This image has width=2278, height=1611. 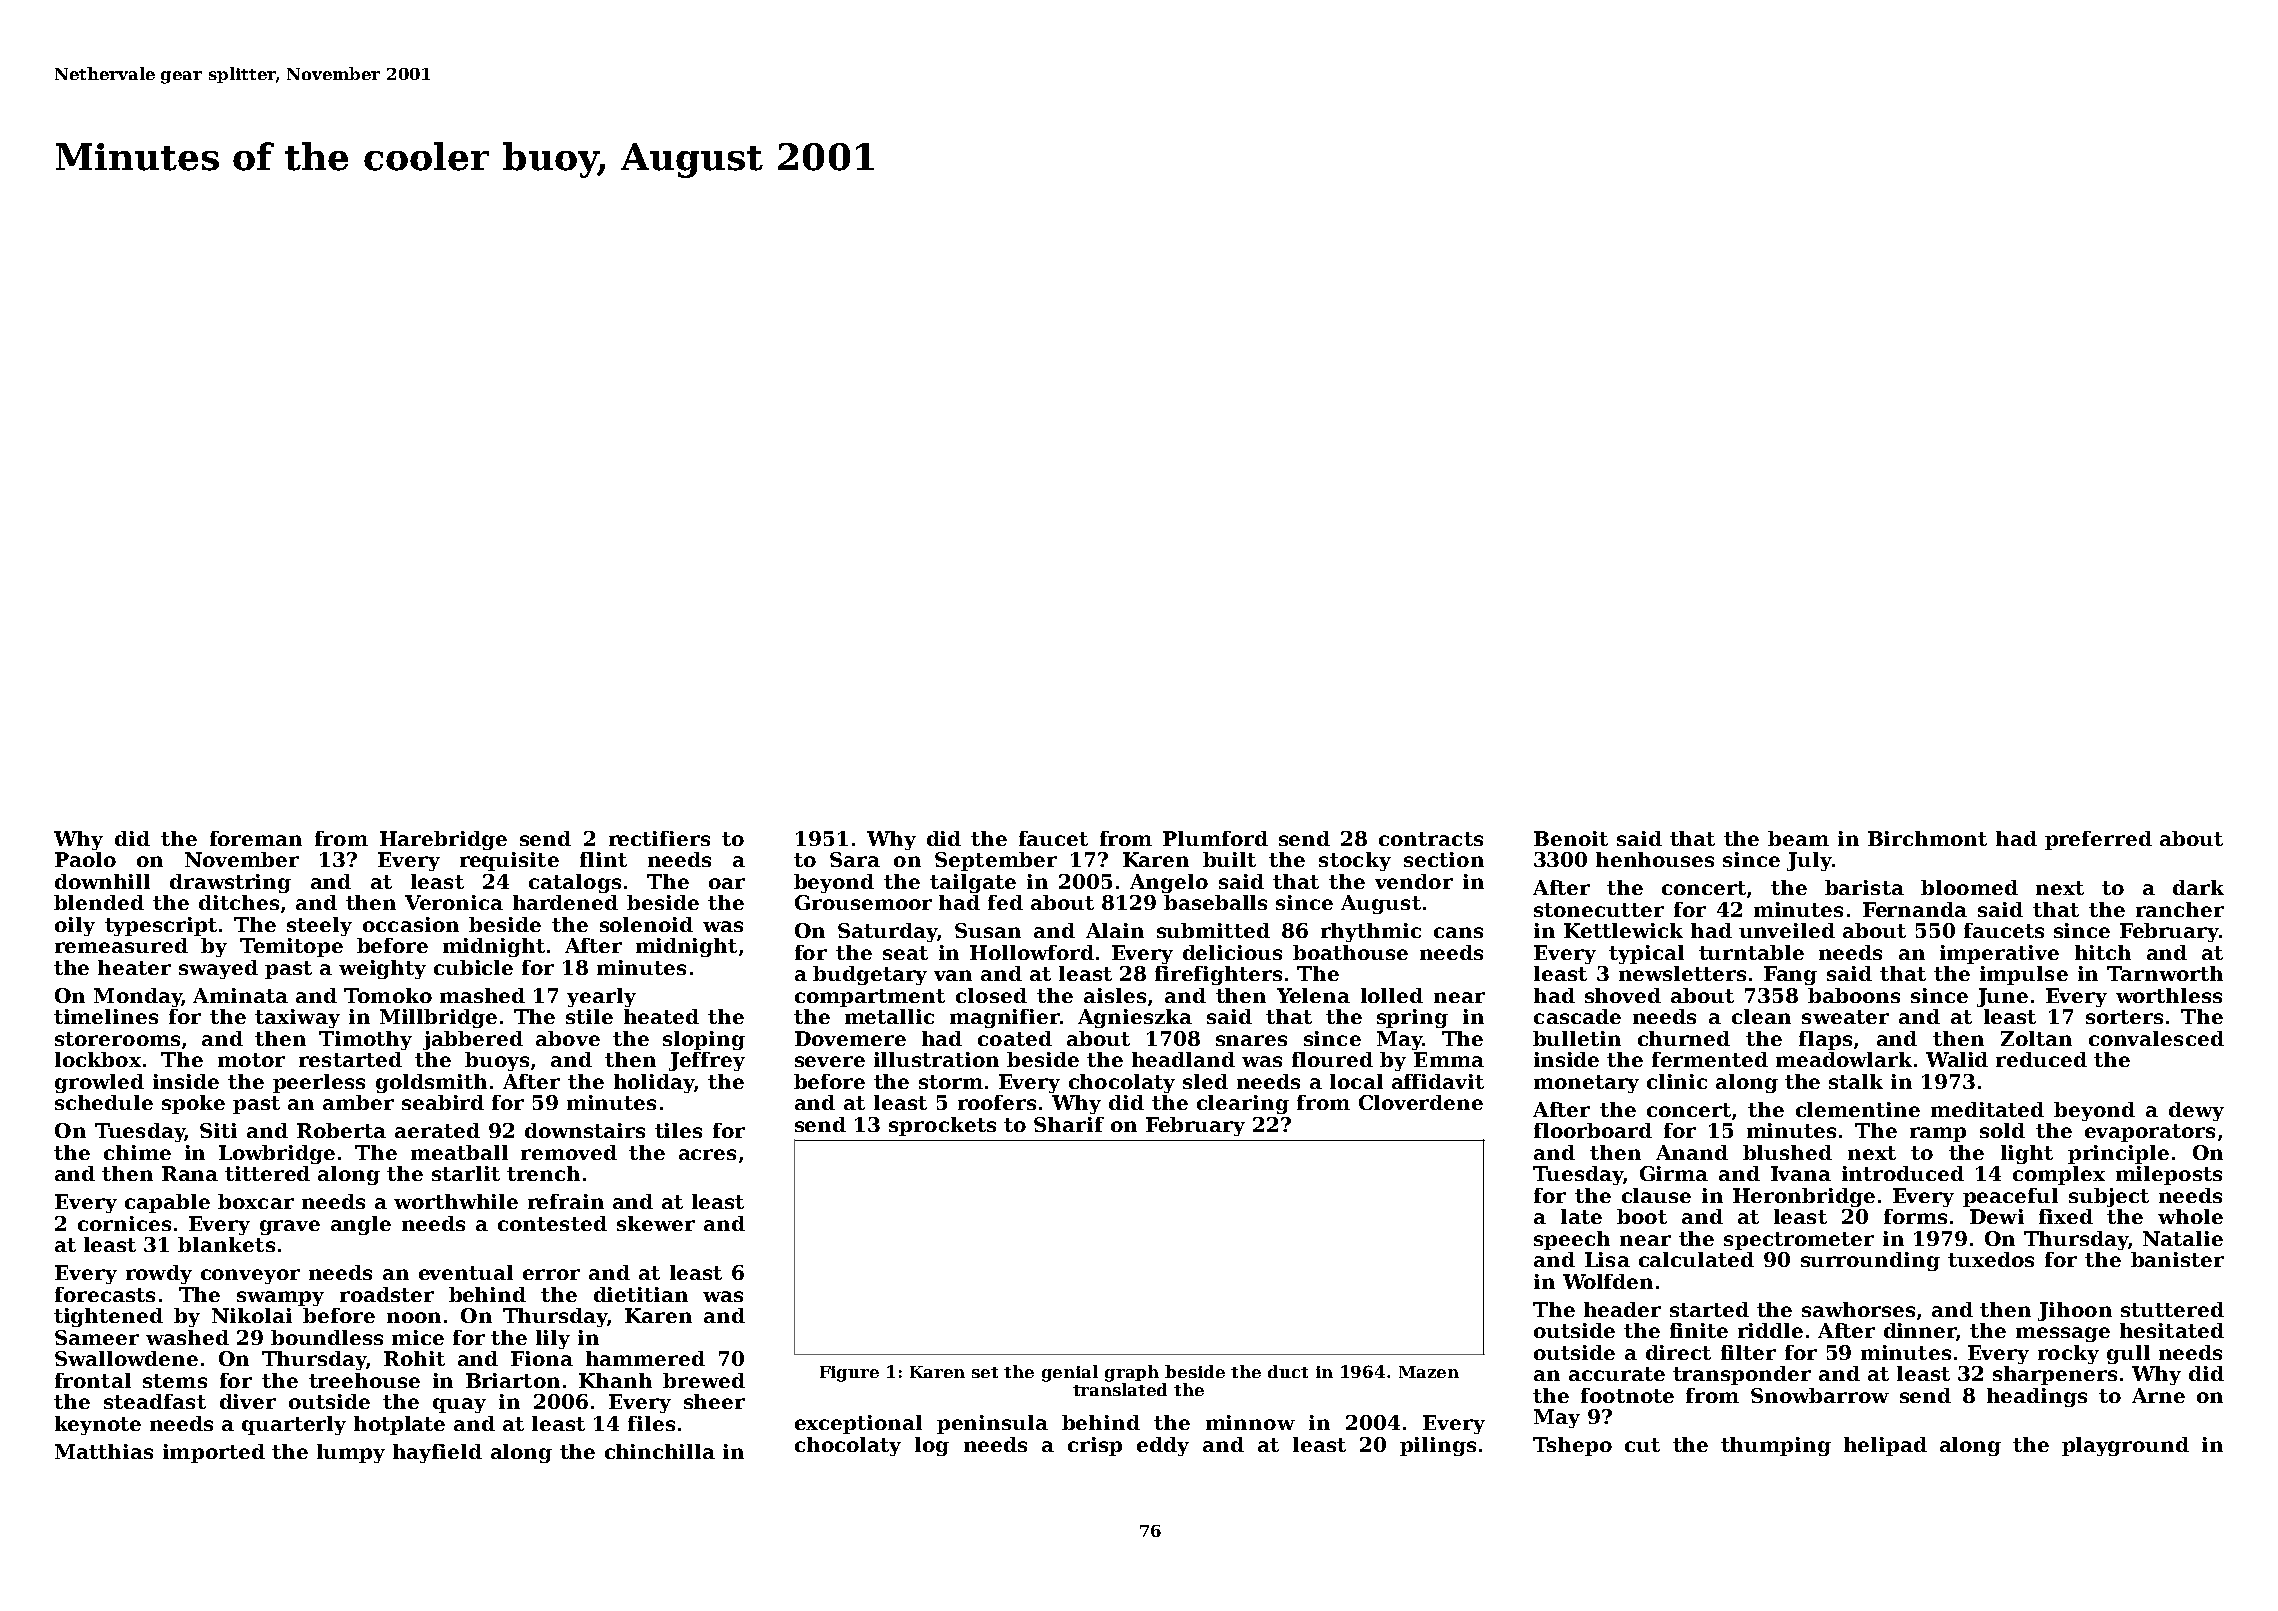 What do you see at coordinates (2098, 840) in the image?
I see `preferred` at bounding box center [2098, 840].
